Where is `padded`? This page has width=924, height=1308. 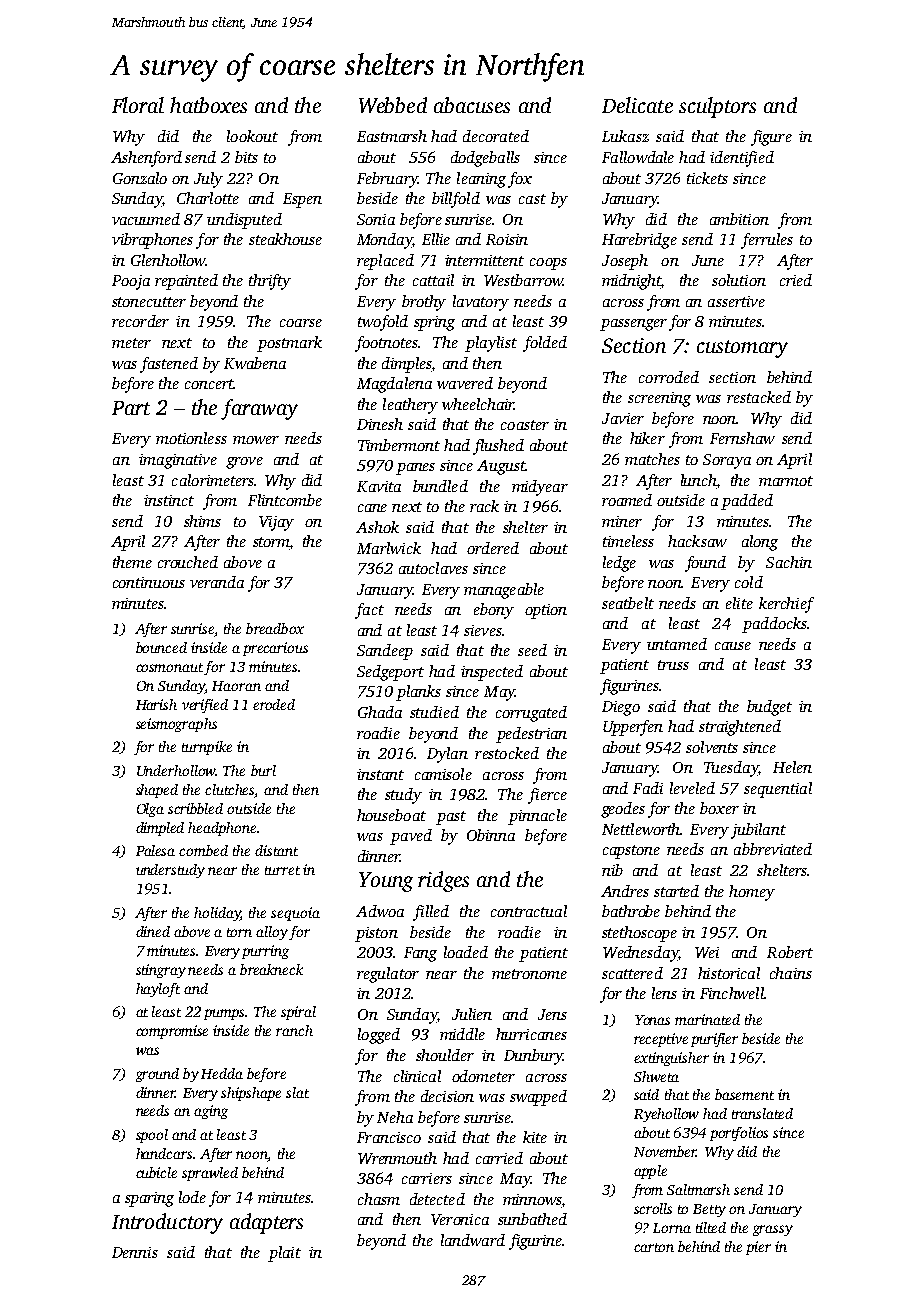 padded is located at coordinates (747, 502).
